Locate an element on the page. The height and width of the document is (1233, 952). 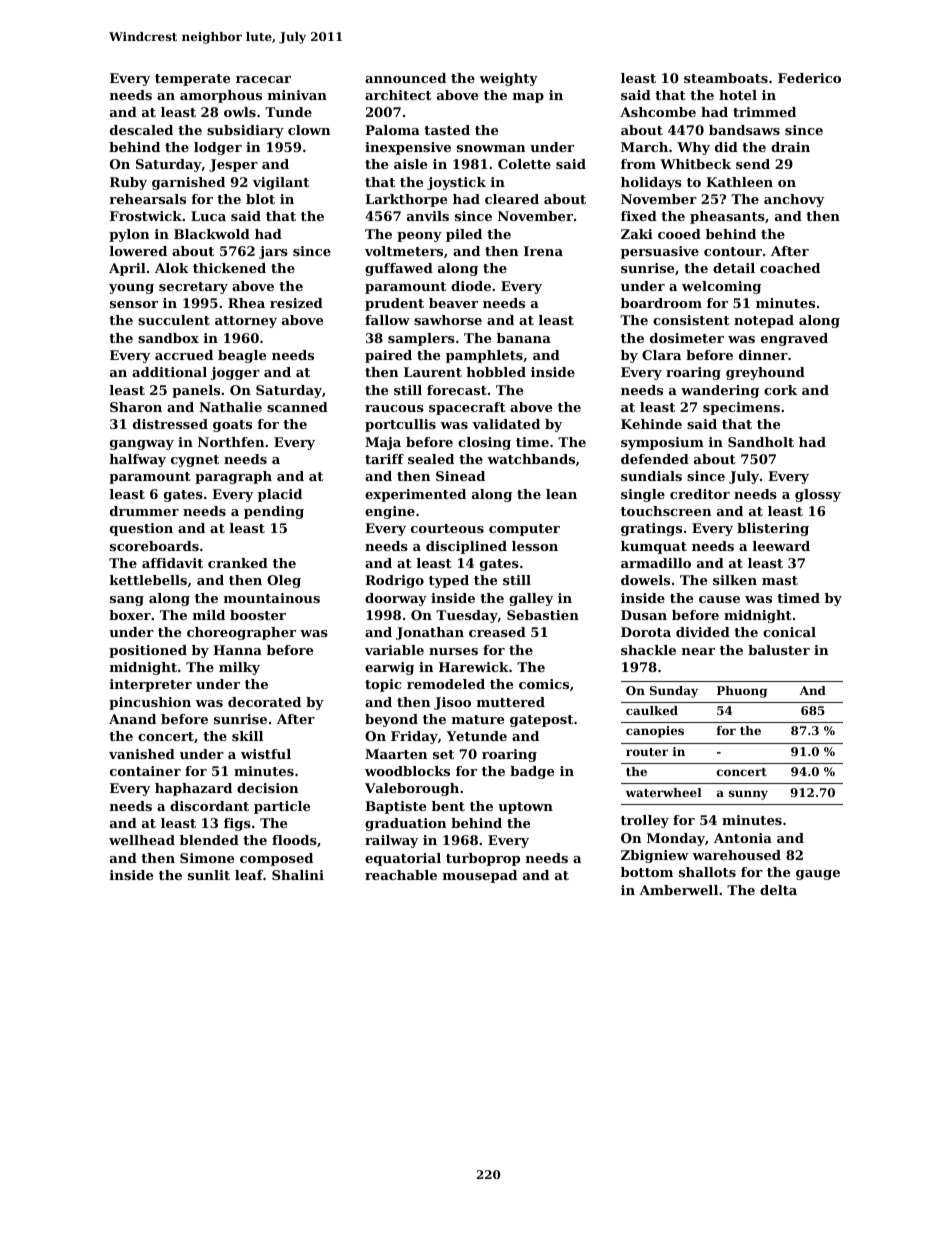
mousepad is located at coordinates (480, 876).
